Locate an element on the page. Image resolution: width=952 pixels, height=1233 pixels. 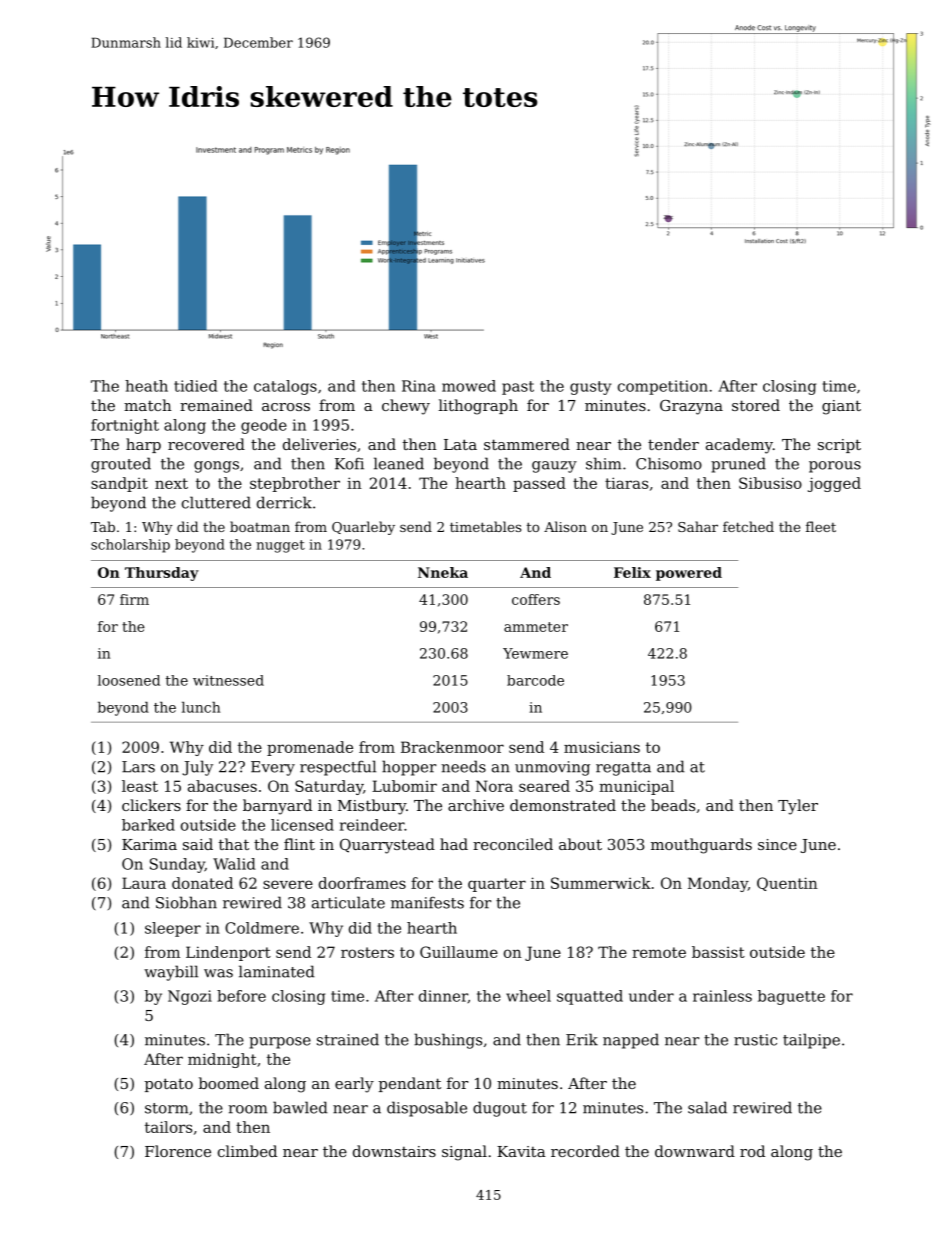
Kavita is located at coordinates (521, 1151).
